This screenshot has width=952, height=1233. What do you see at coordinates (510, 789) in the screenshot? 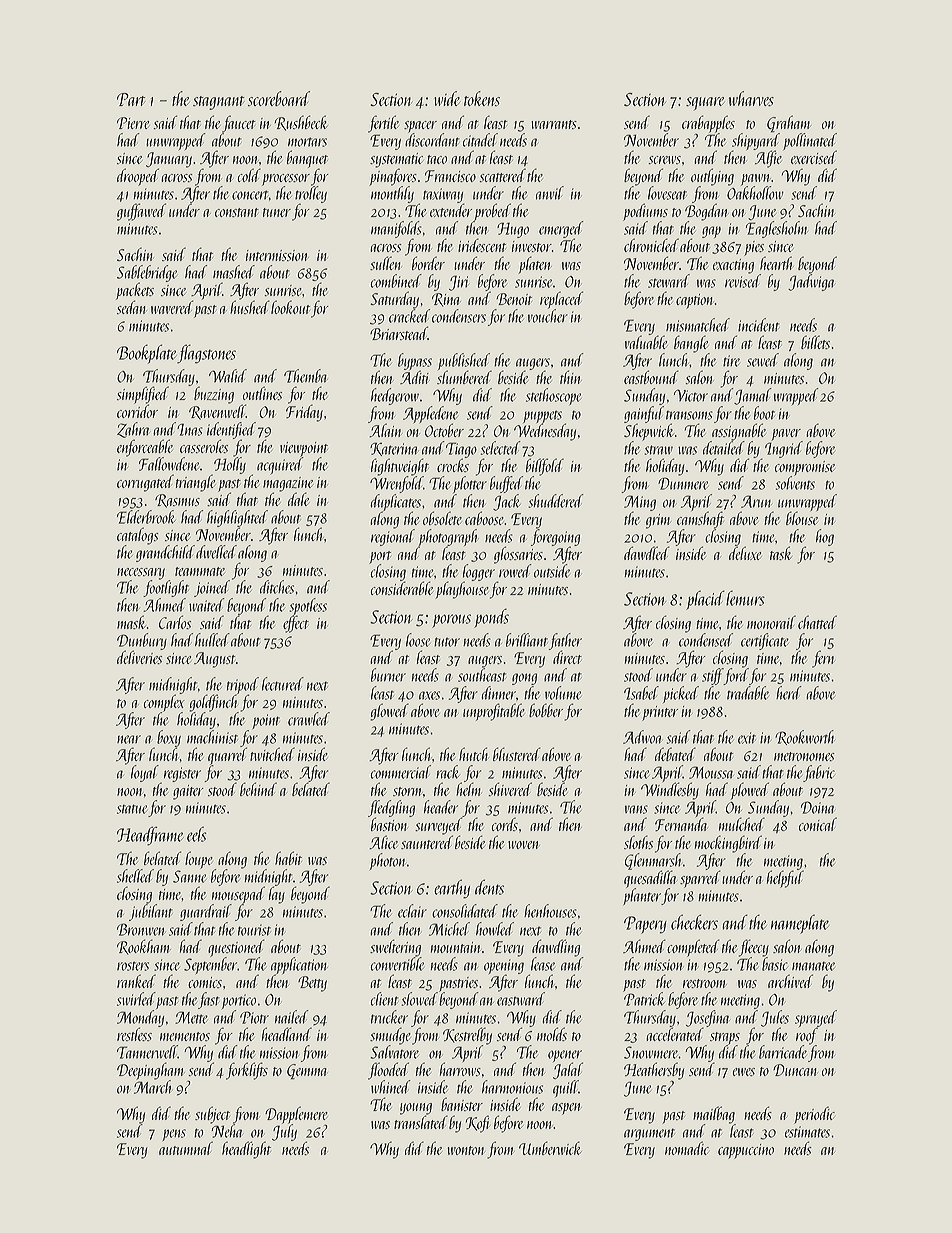
I see `shivered` at bounding box center [510, 789].
